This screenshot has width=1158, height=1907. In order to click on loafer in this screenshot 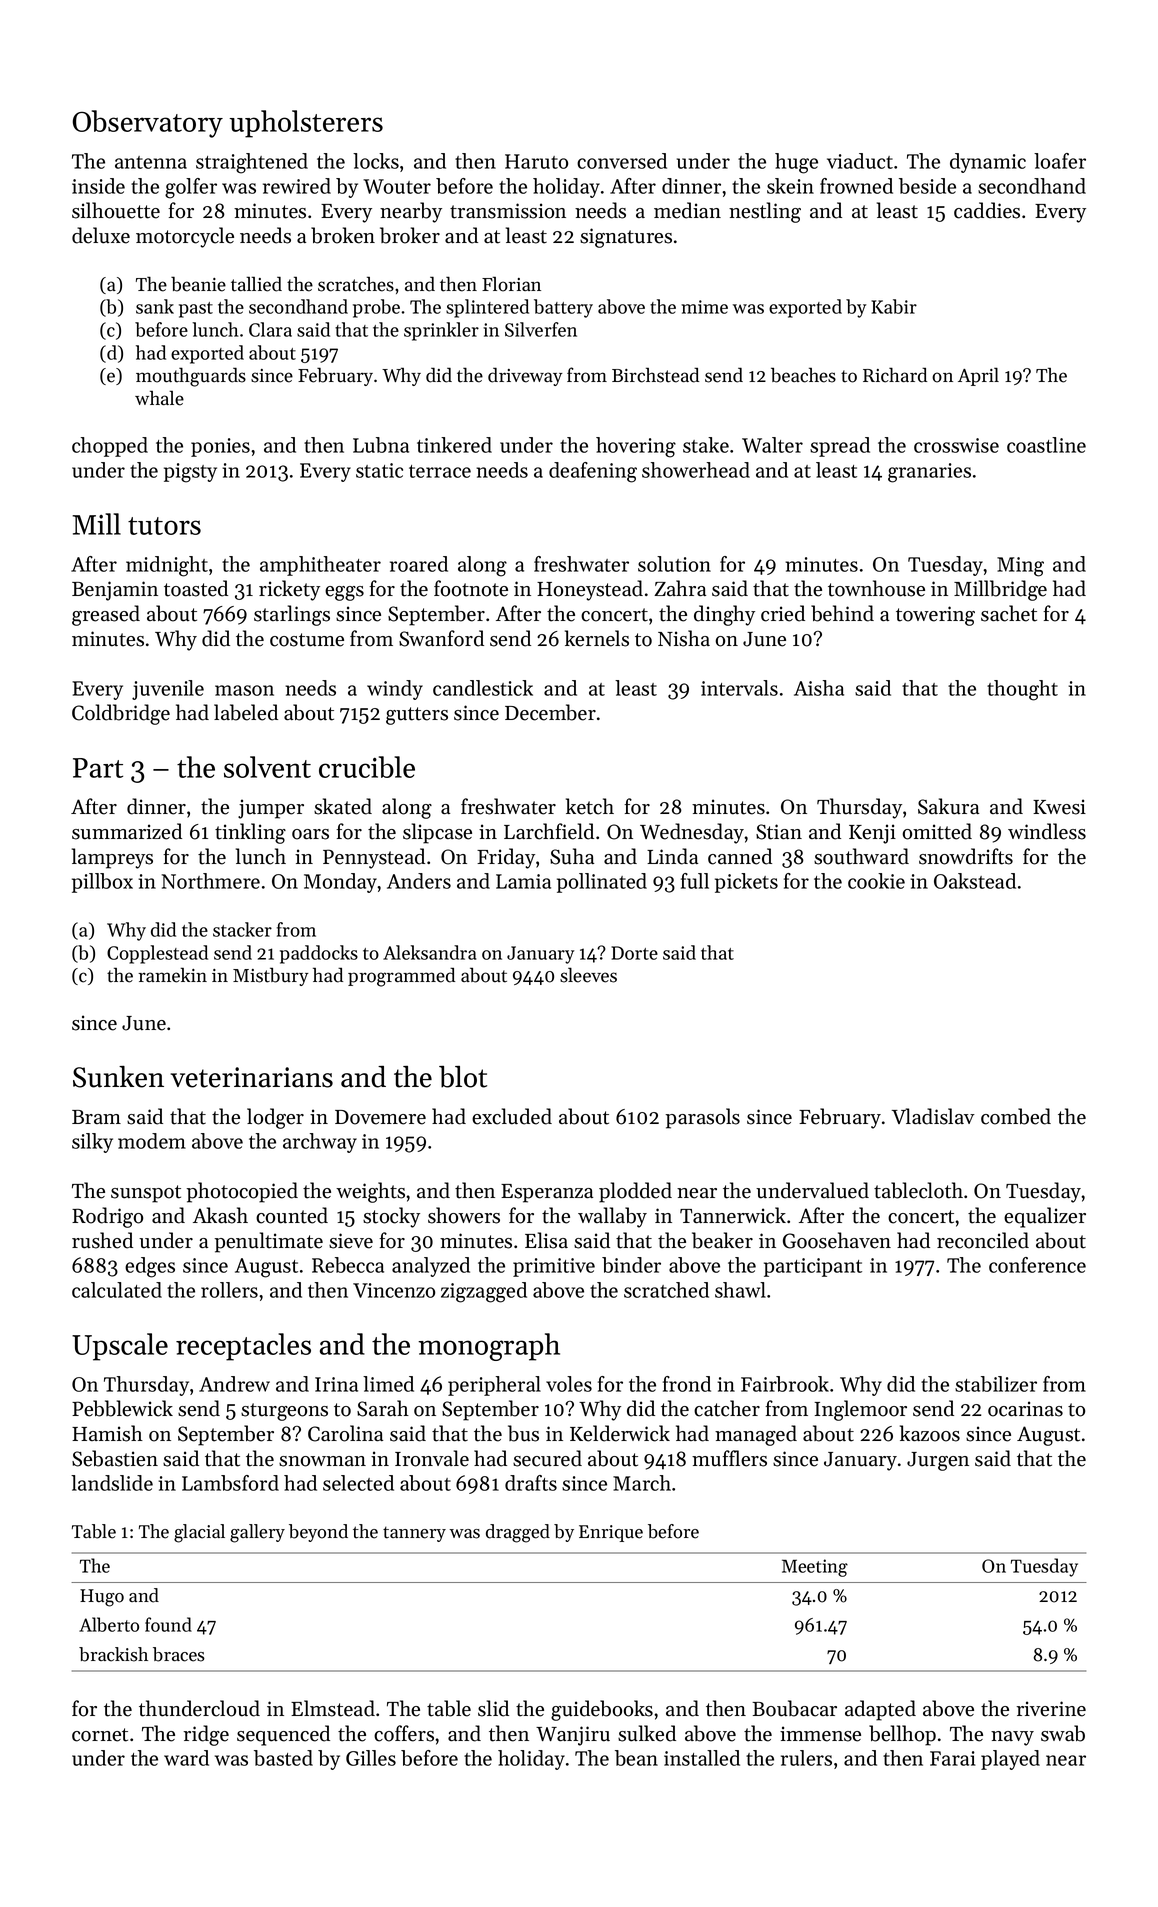, I will do `click(1060, 161)`.
